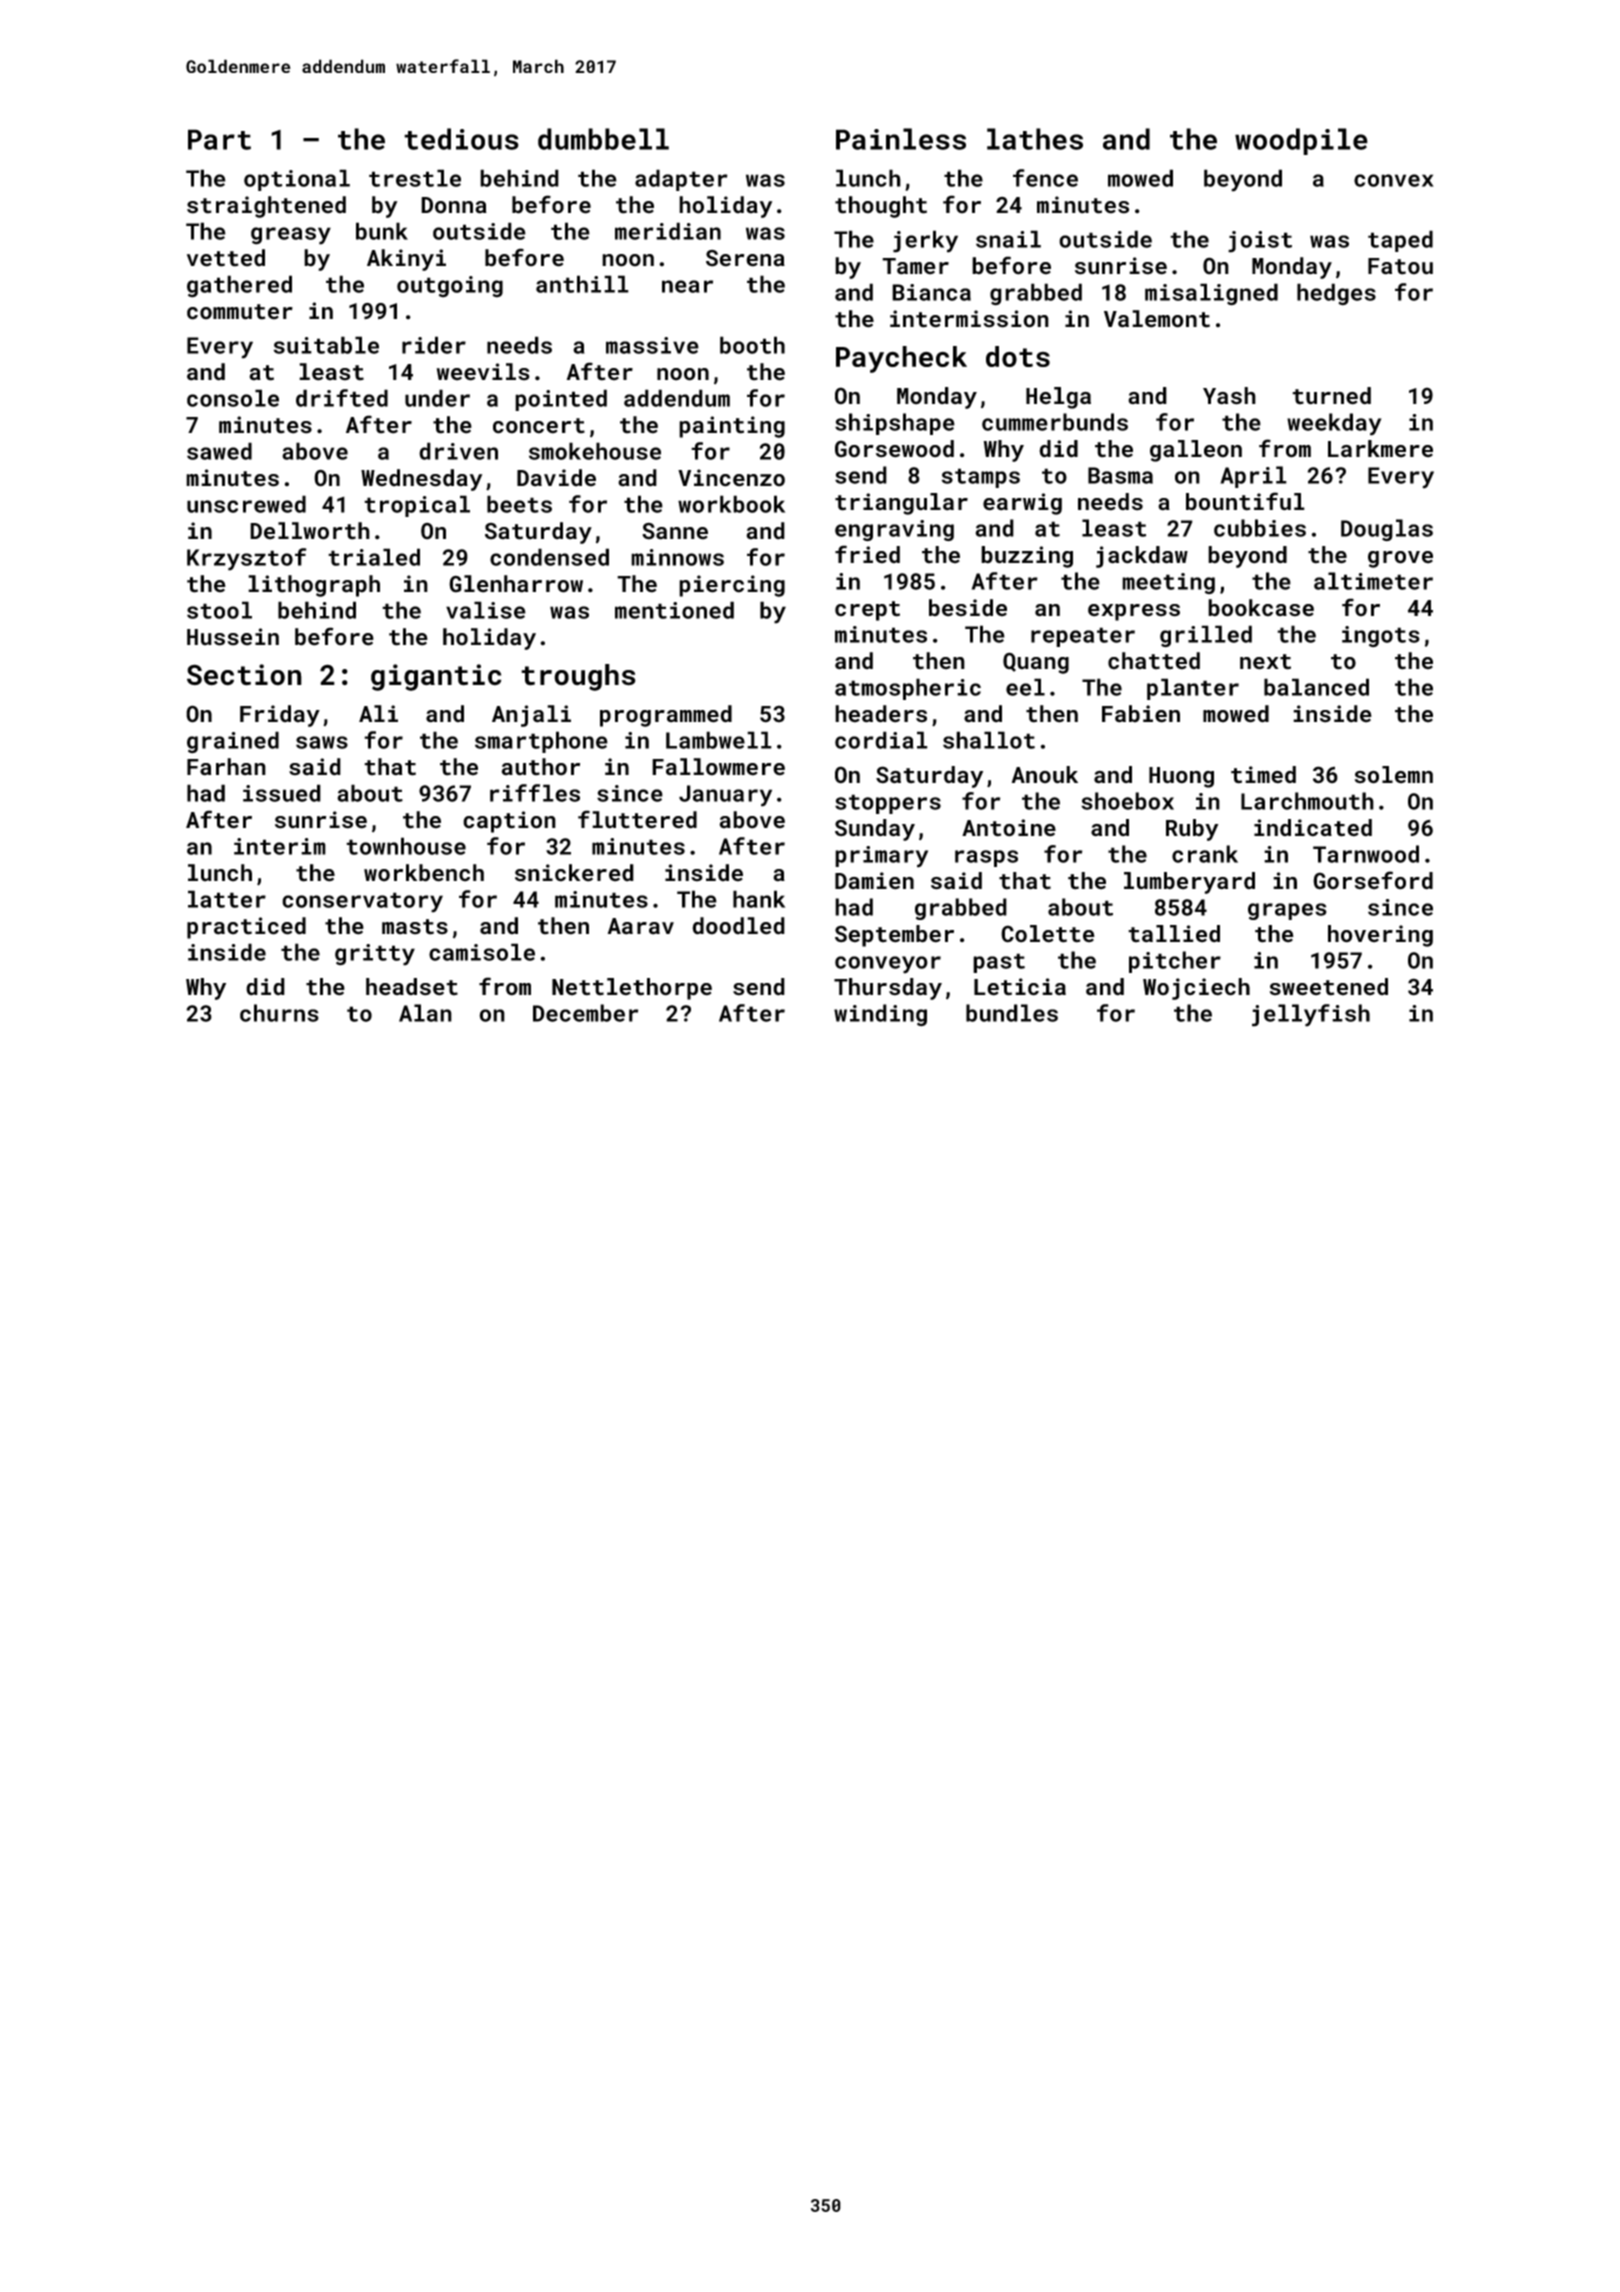 This screenshot has height=2292, width=1620. What do you see at coordinates (901, 139) in the screenshot?
I see `Painless` at bounding box center [901, 139].
